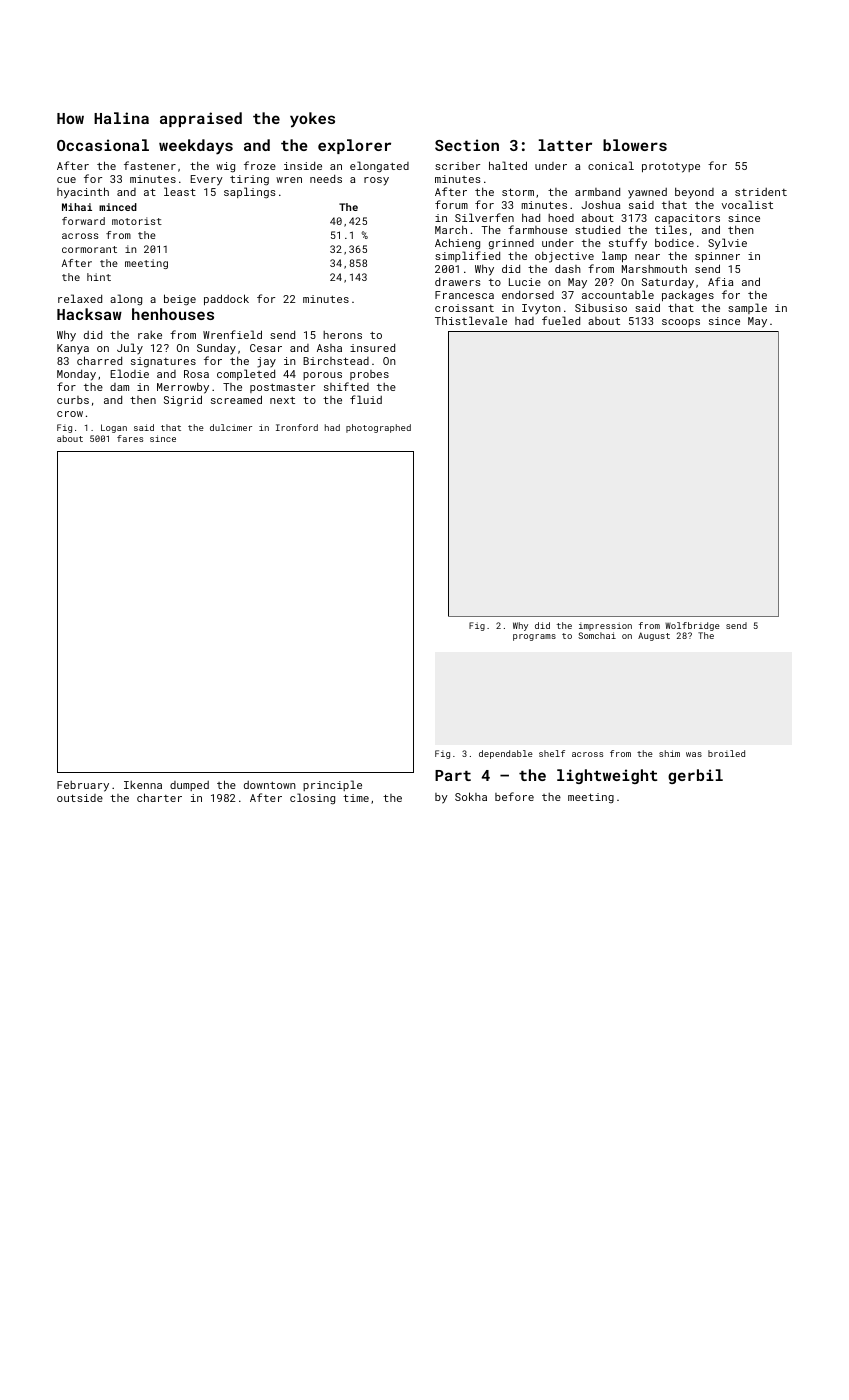 This document has width=849, height=1400. Describe the element at coordinates (681, 323) in the document. I see `scoops` at that location.
